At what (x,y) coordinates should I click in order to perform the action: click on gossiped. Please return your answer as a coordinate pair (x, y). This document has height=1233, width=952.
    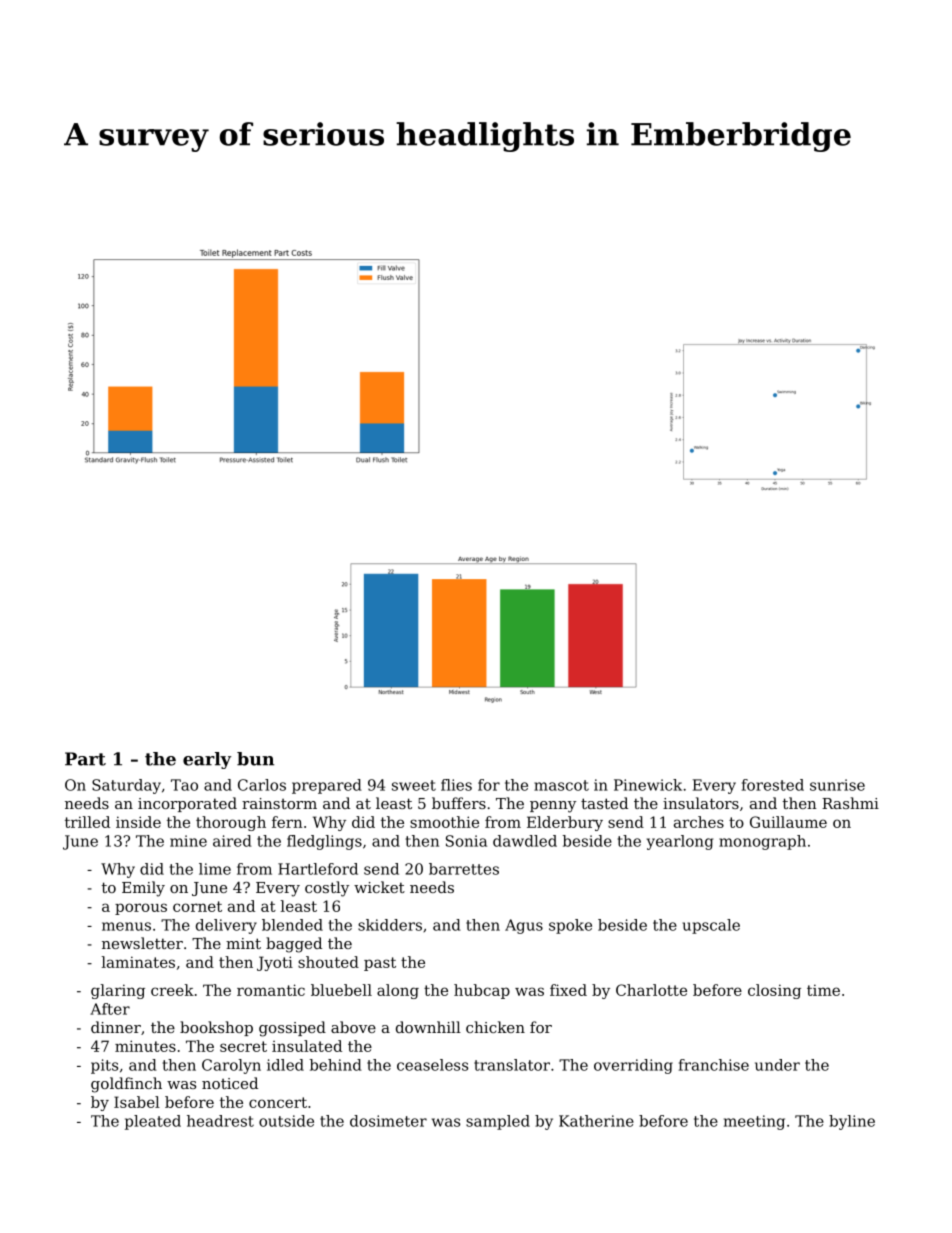
    Looking at the image, I should click on (292, 1029).
